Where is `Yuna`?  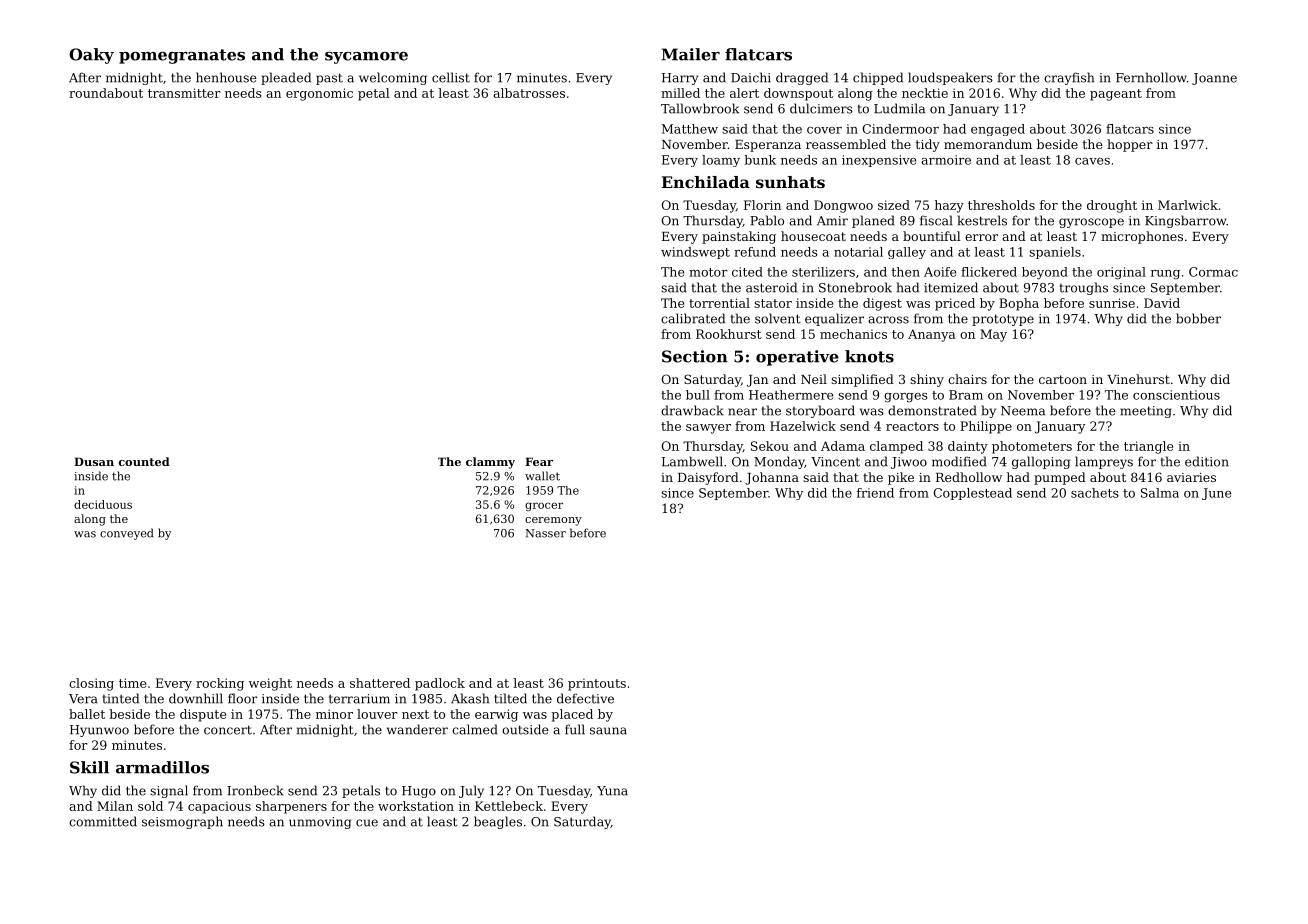 Yuna is located at coordinates (612, 791).
